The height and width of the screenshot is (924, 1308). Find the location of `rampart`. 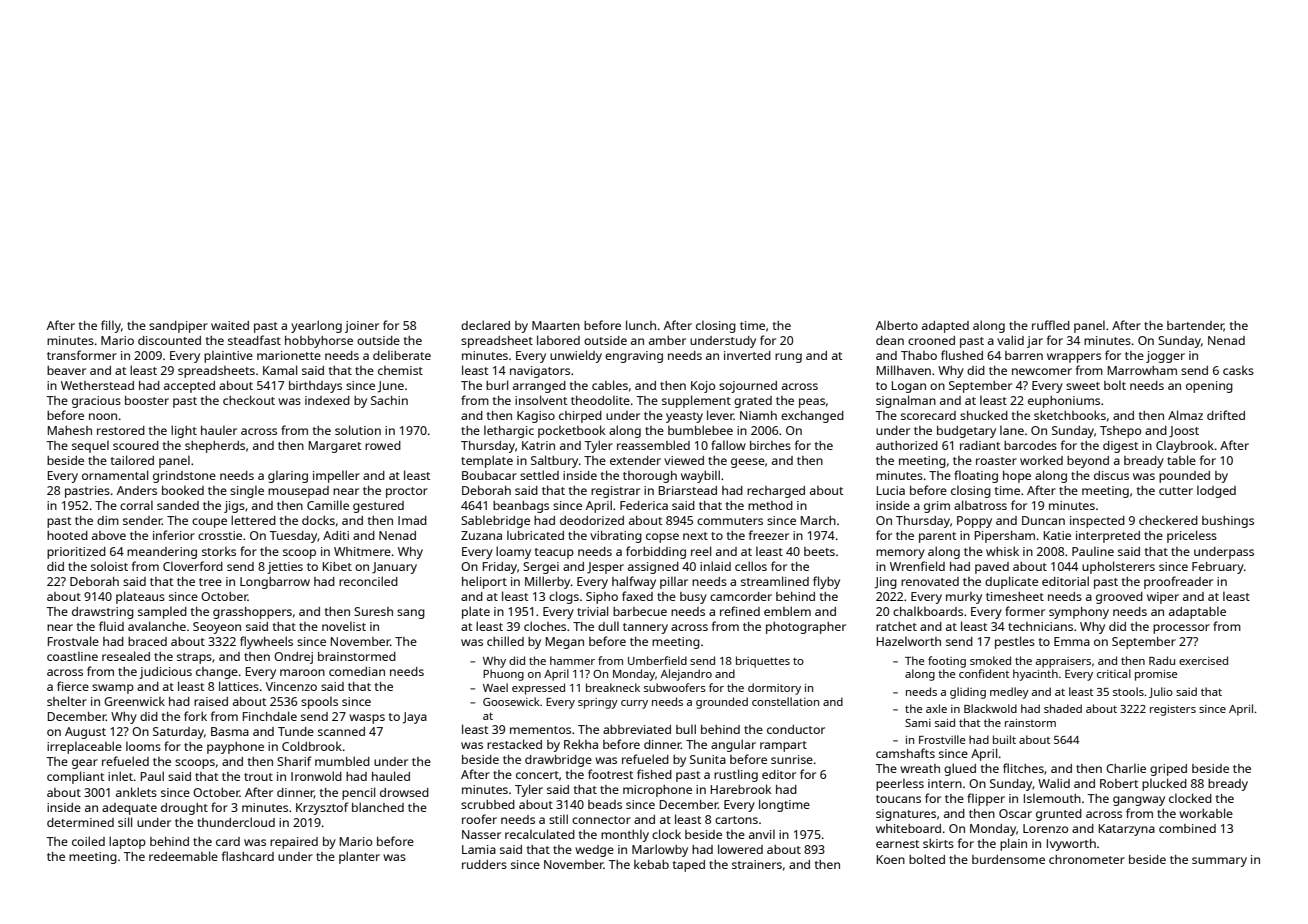

rampart is located at coordinates (783, 746).
